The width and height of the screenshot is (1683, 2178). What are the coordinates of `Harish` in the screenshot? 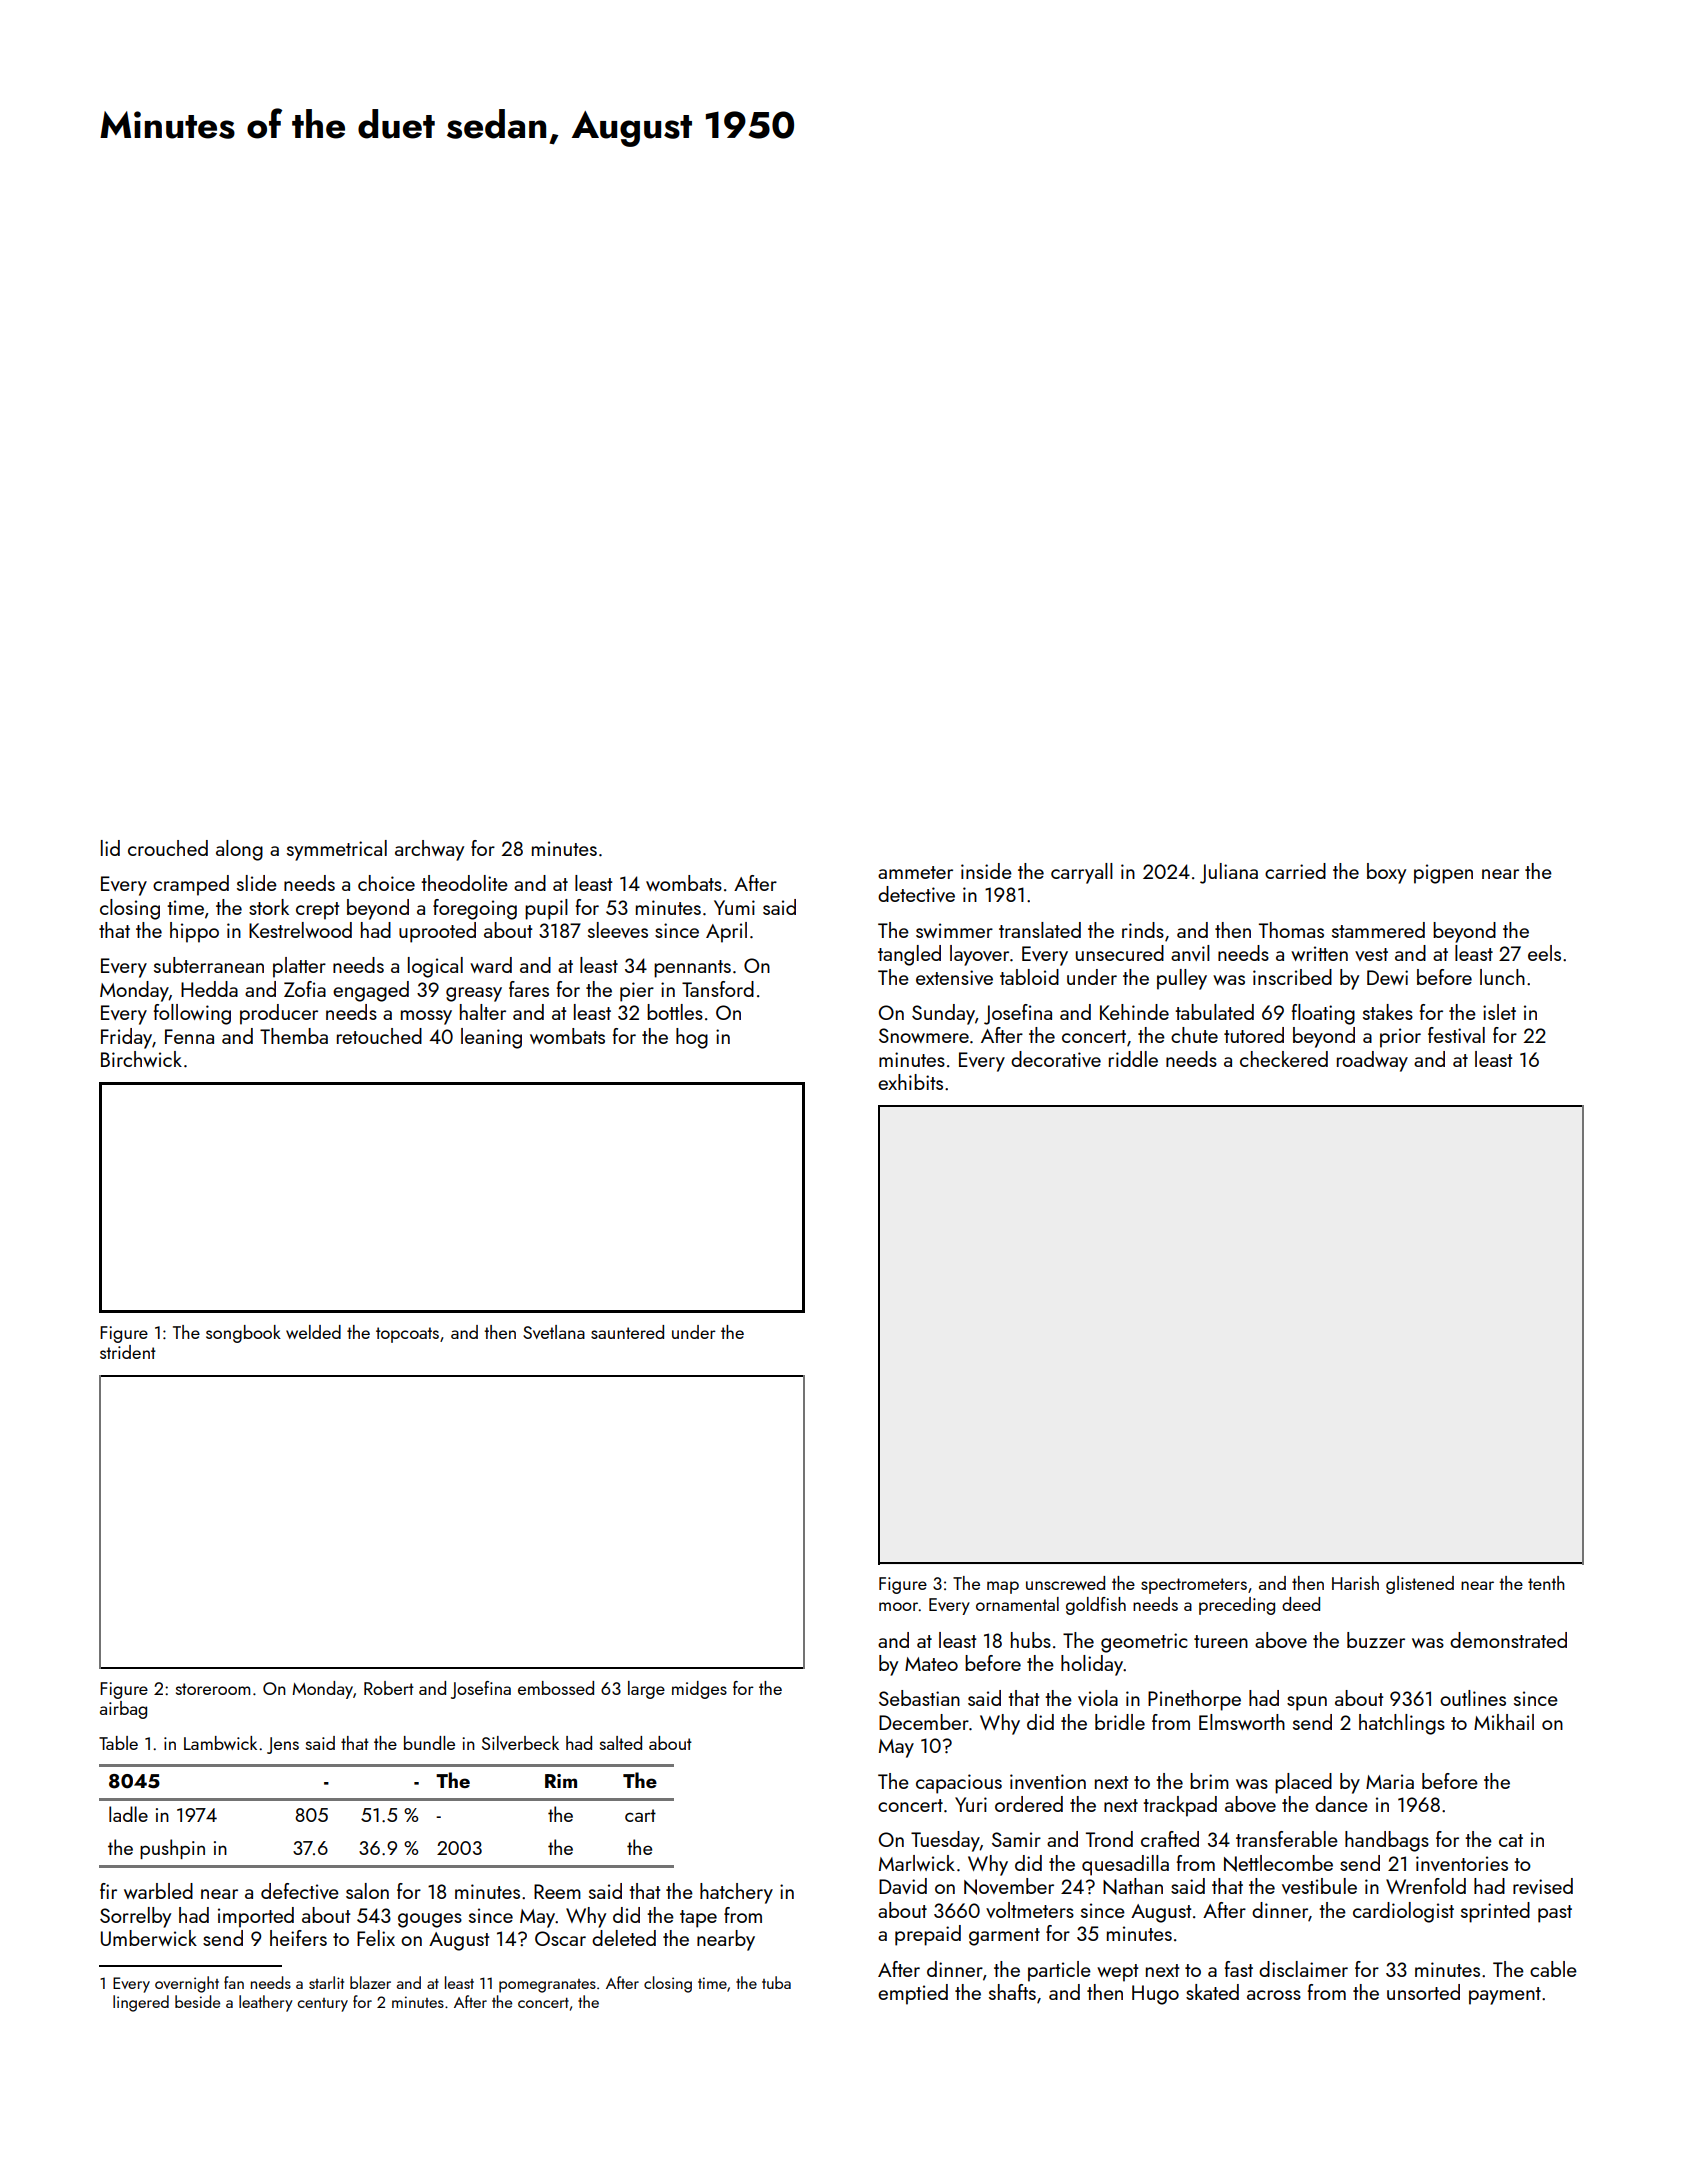 It's located at (1355, 1583).
